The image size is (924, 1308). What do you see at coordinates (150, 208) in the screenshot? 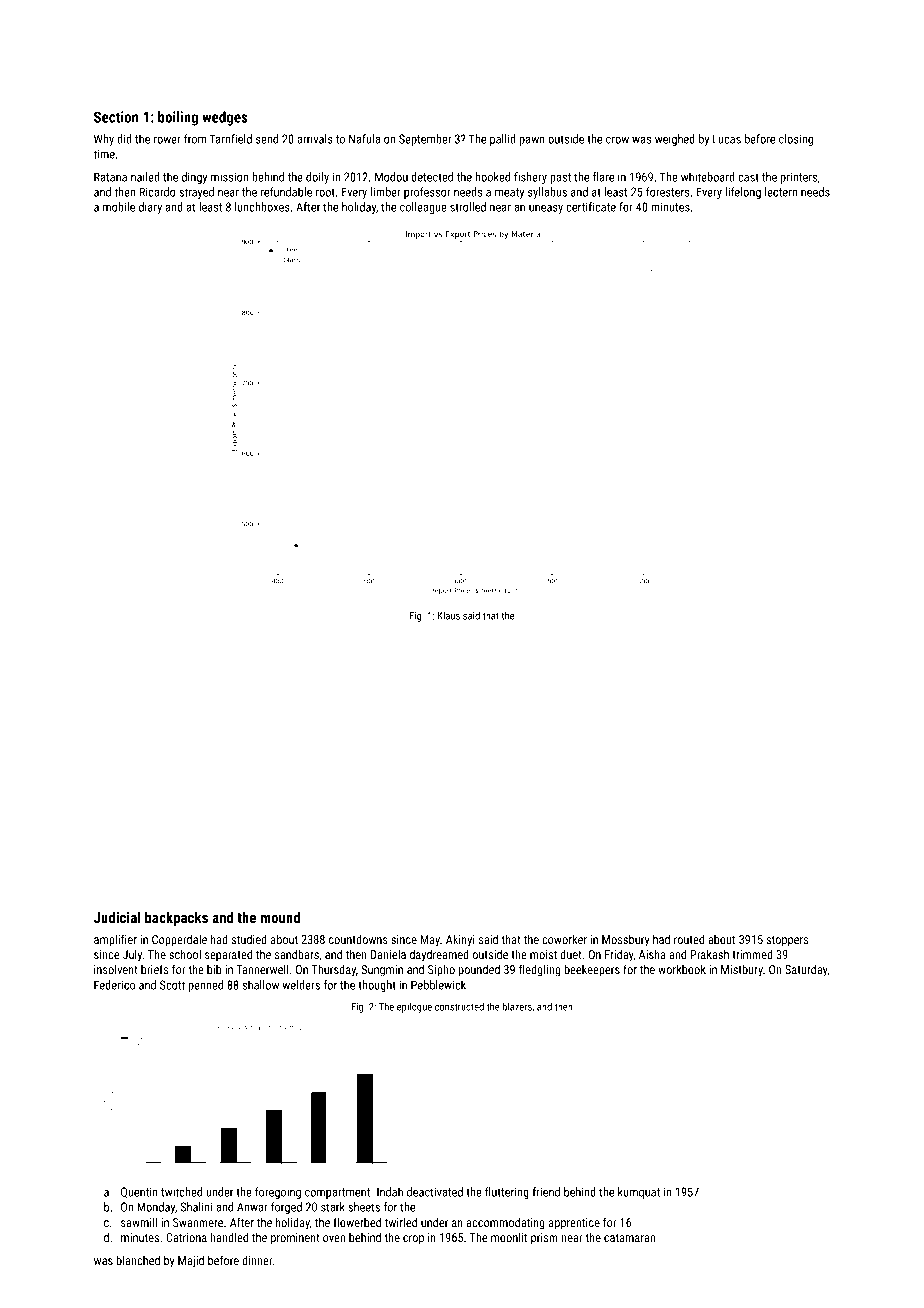
I see `diary` at bounding box center [150, 208].
